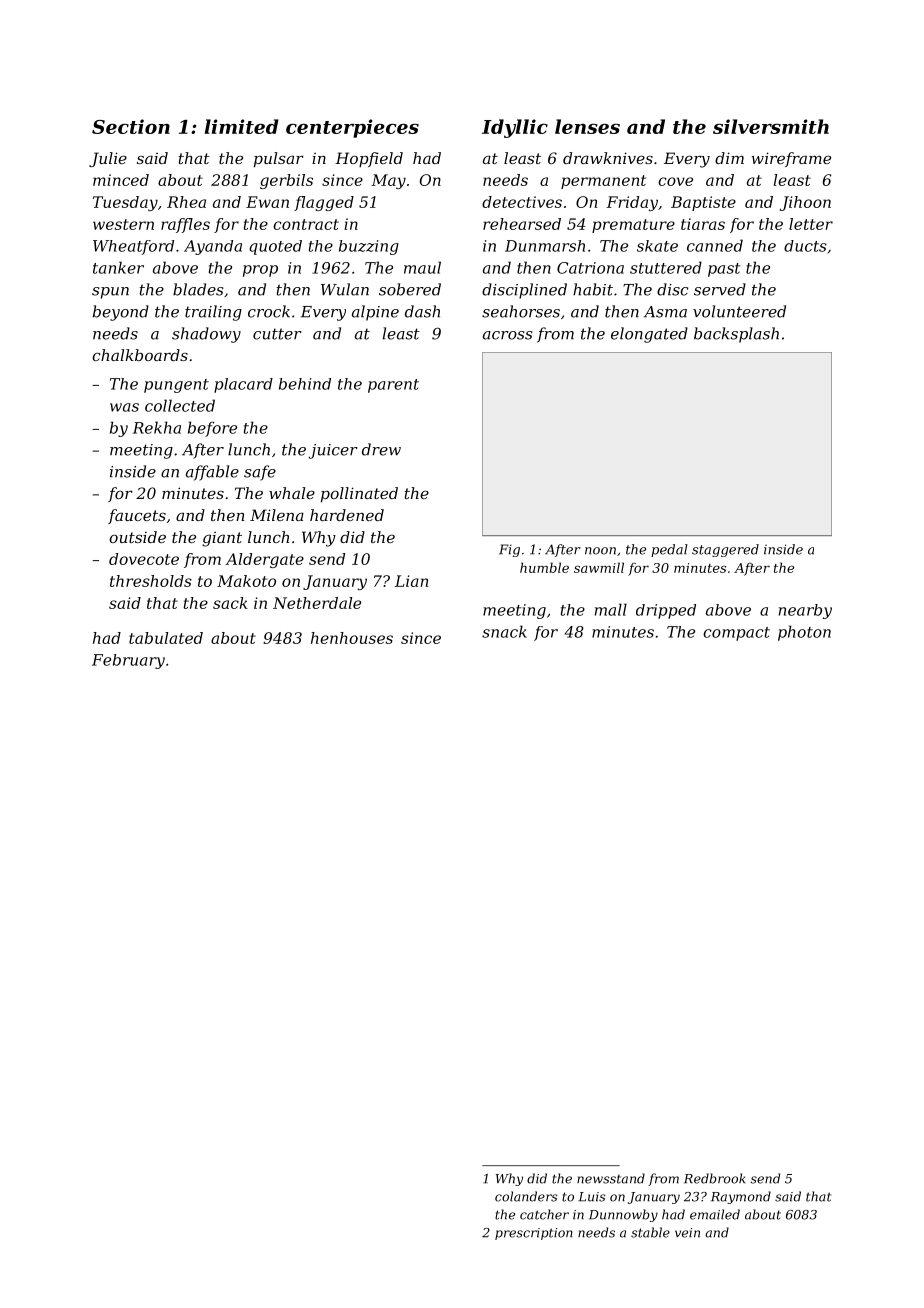 This document has height=1308, width=924. Describe the element at coordinates (128, 661) in the document. I see `February` at that location.
